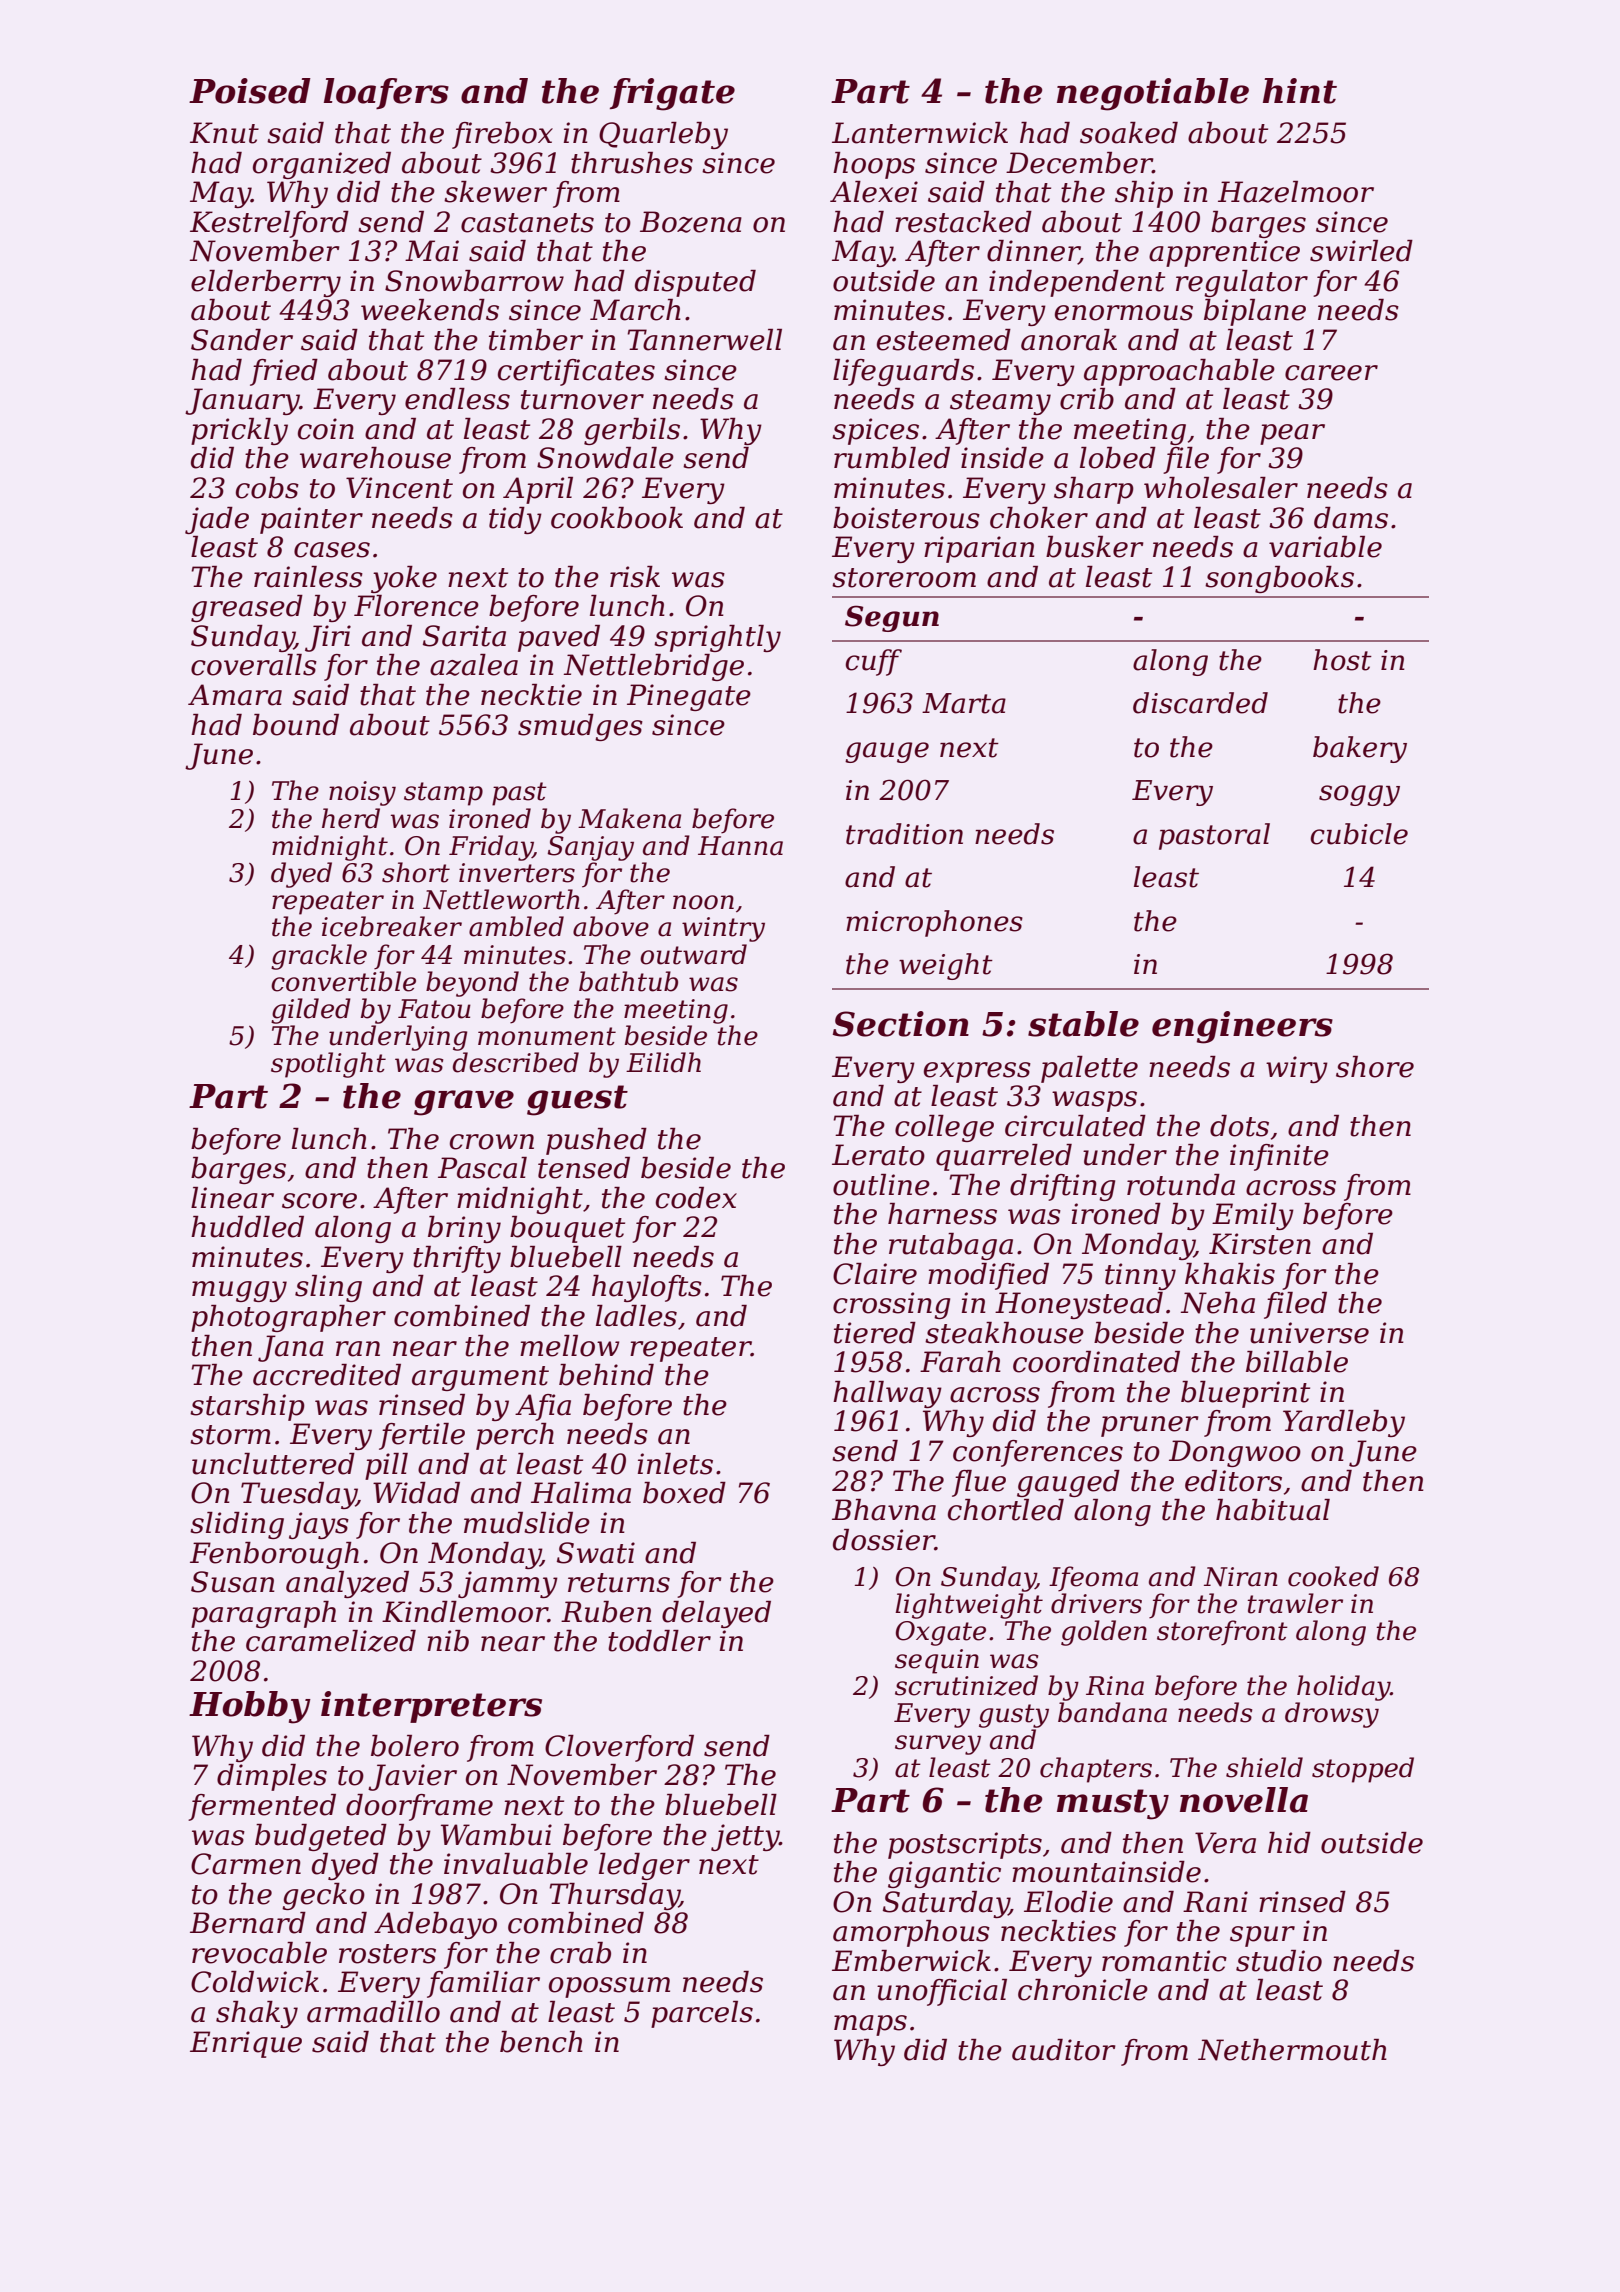 The image size is (1620, 2292). I want to click on Kestrelford, so click(269, 224).
